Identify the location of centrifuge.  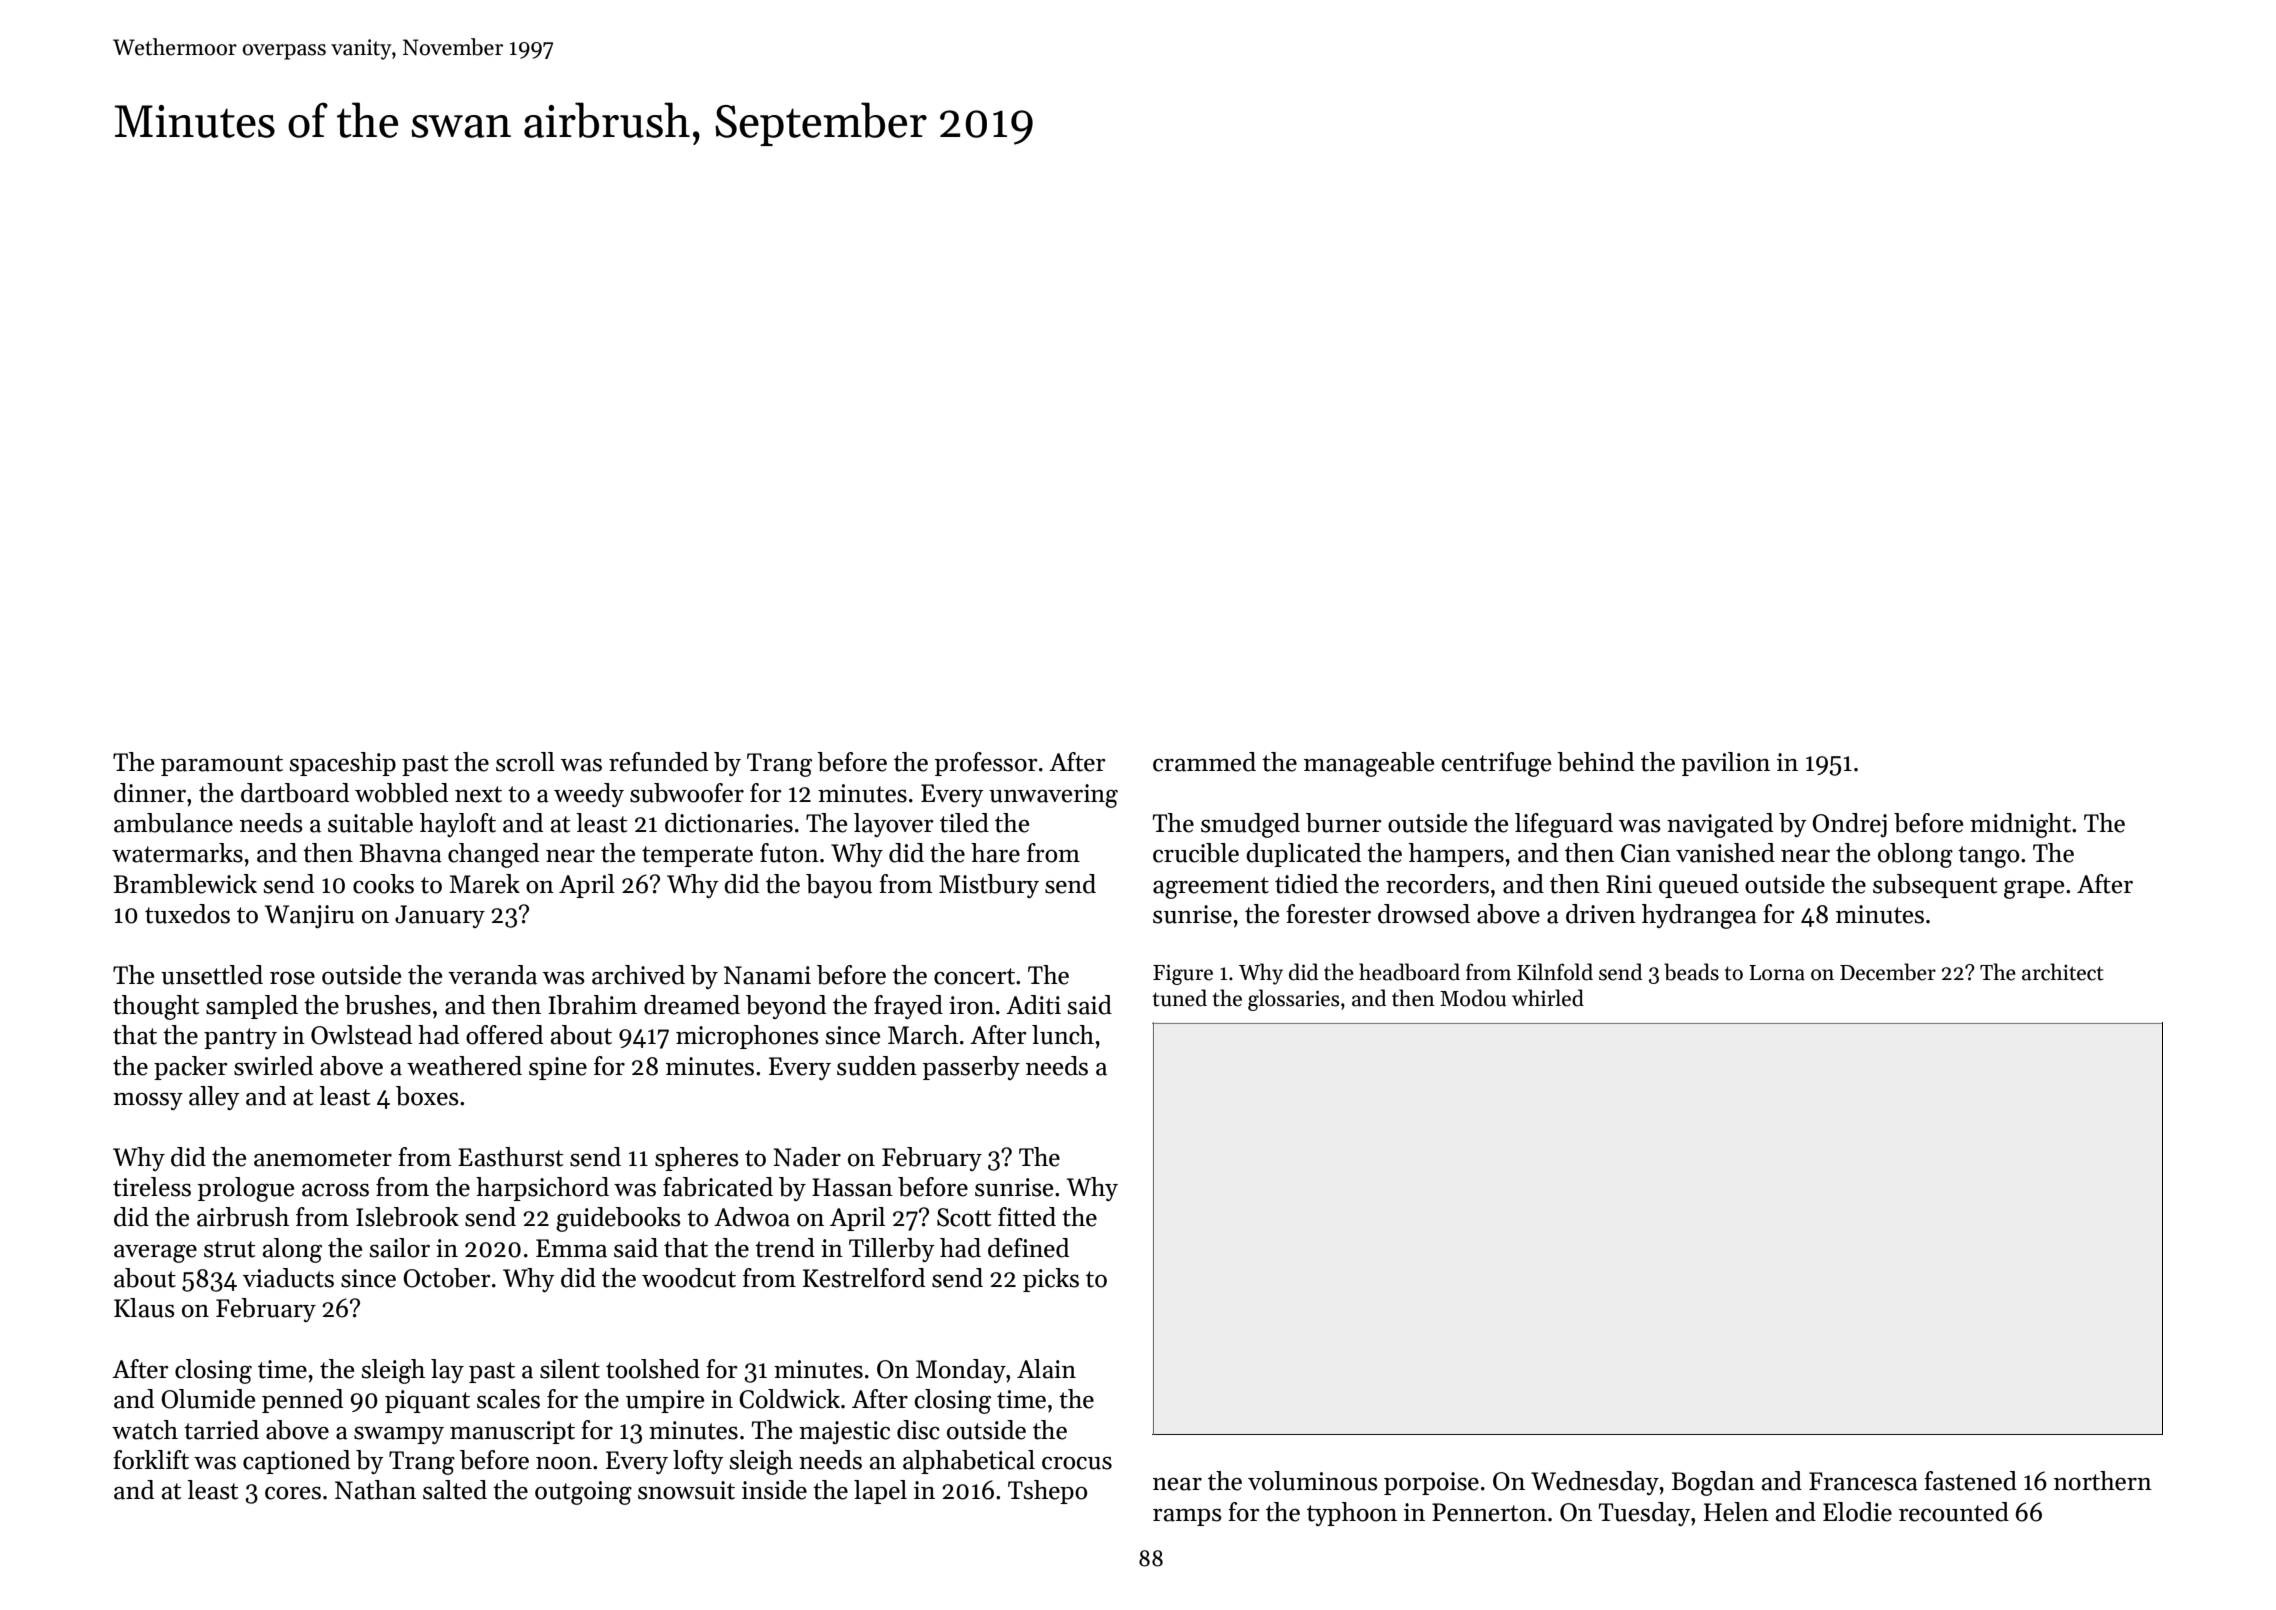
(1496, 764).
